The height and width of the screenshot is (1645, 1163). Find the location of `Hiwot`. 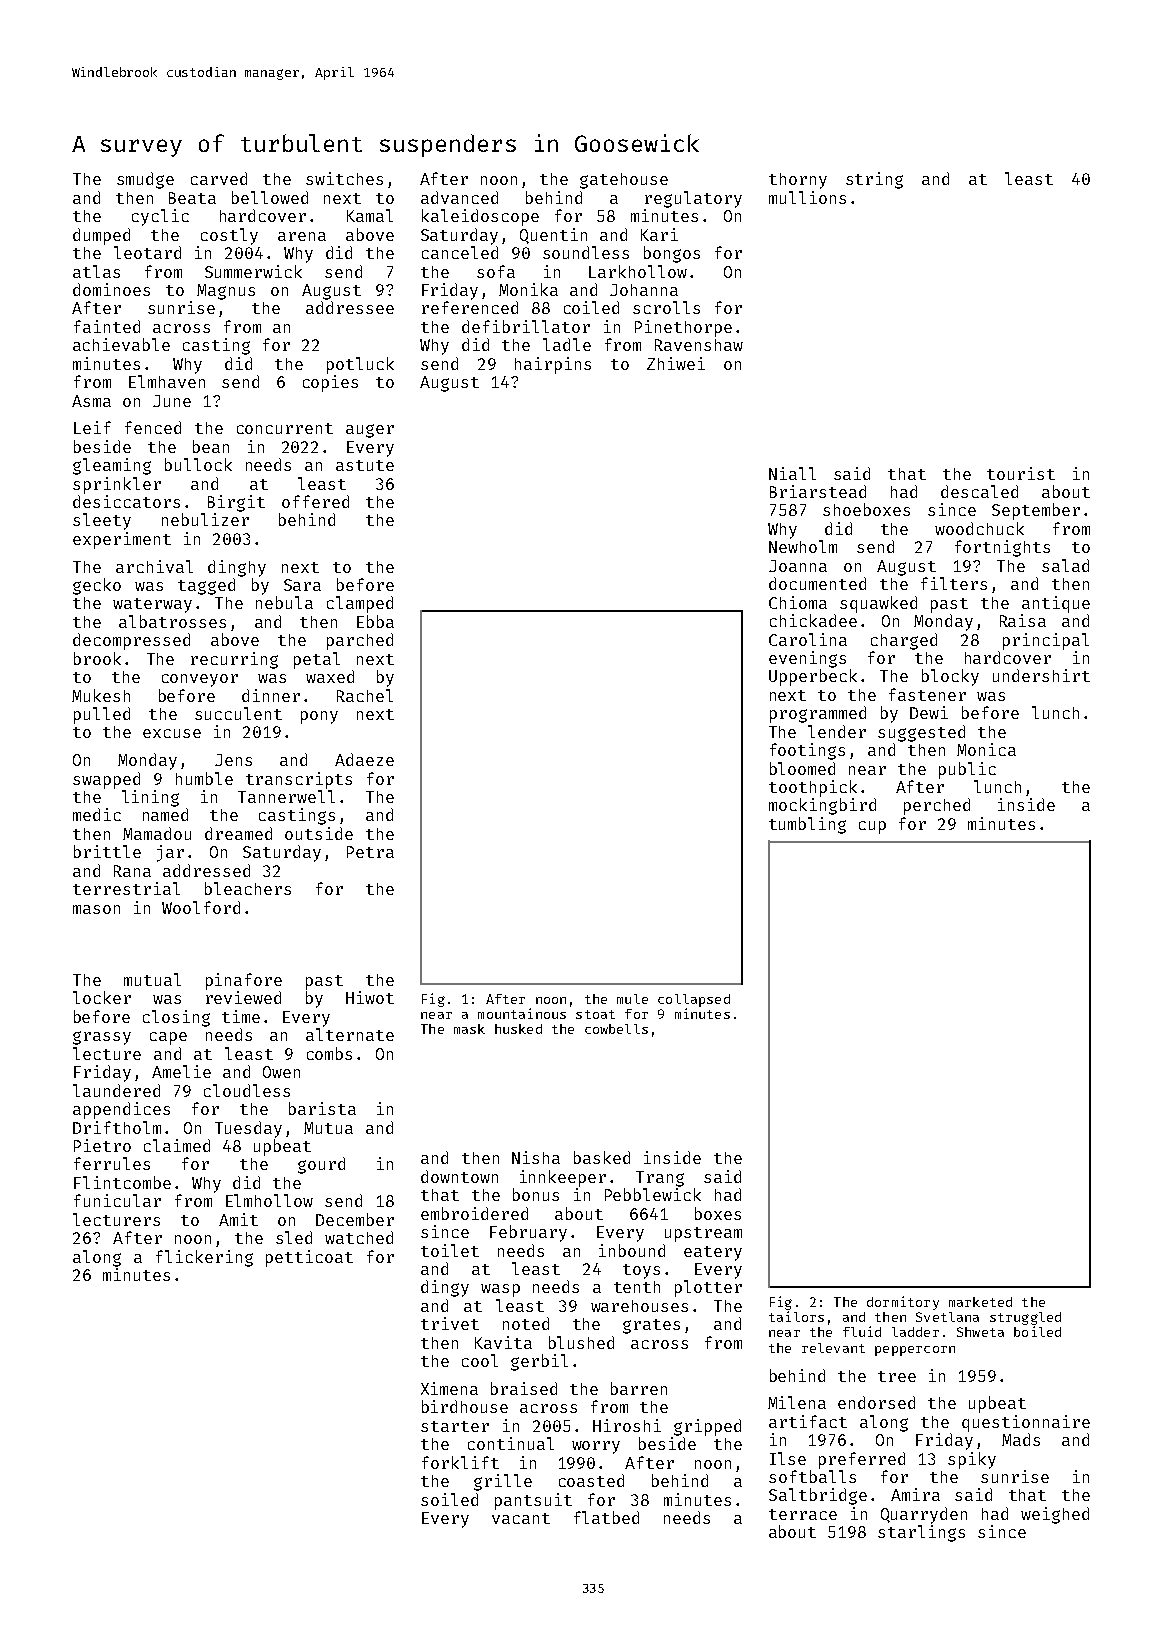

Hiwot is located at coordinates (370, 997).
